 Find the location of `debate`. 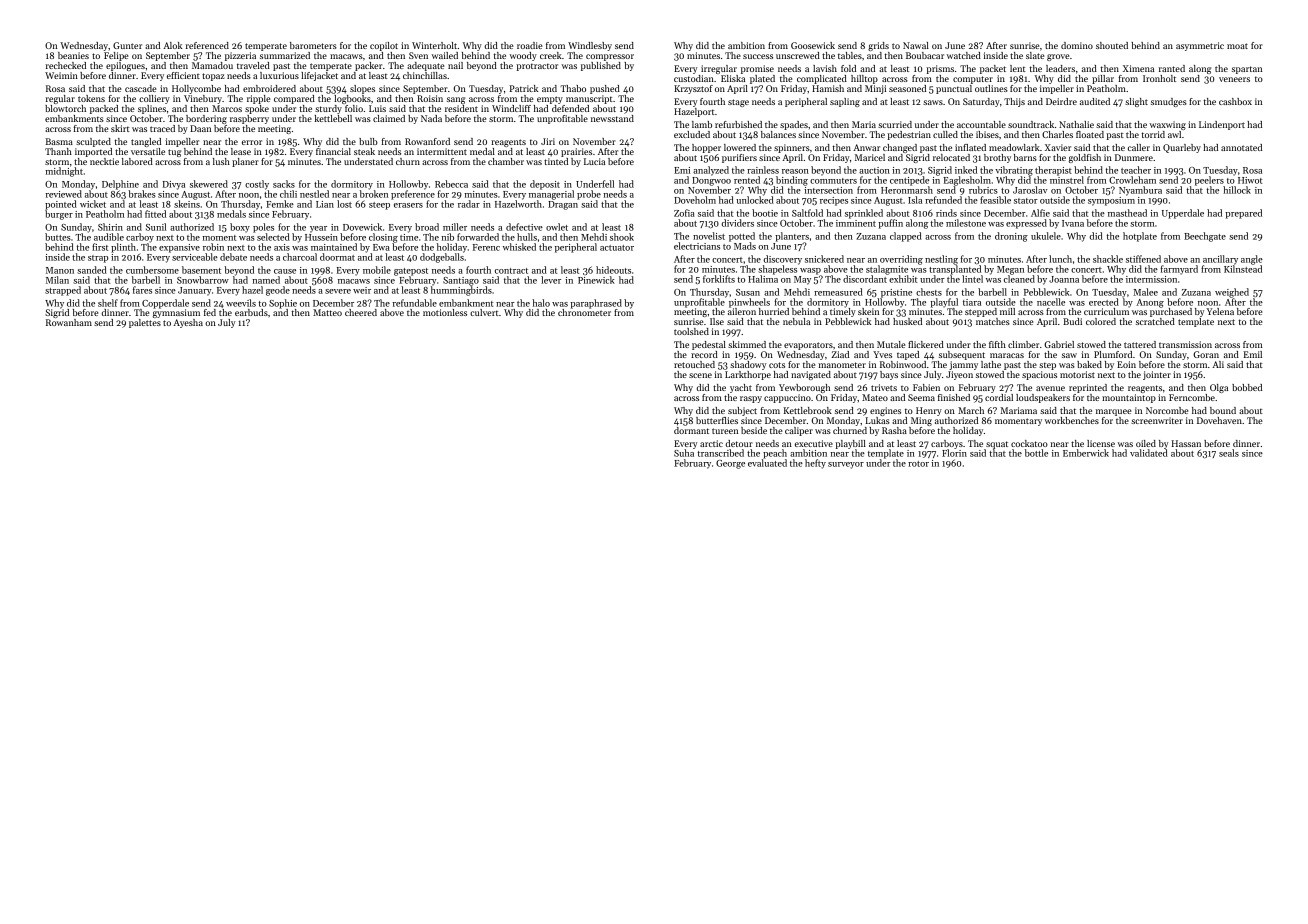

debate is located at coordinates (233, 257).
